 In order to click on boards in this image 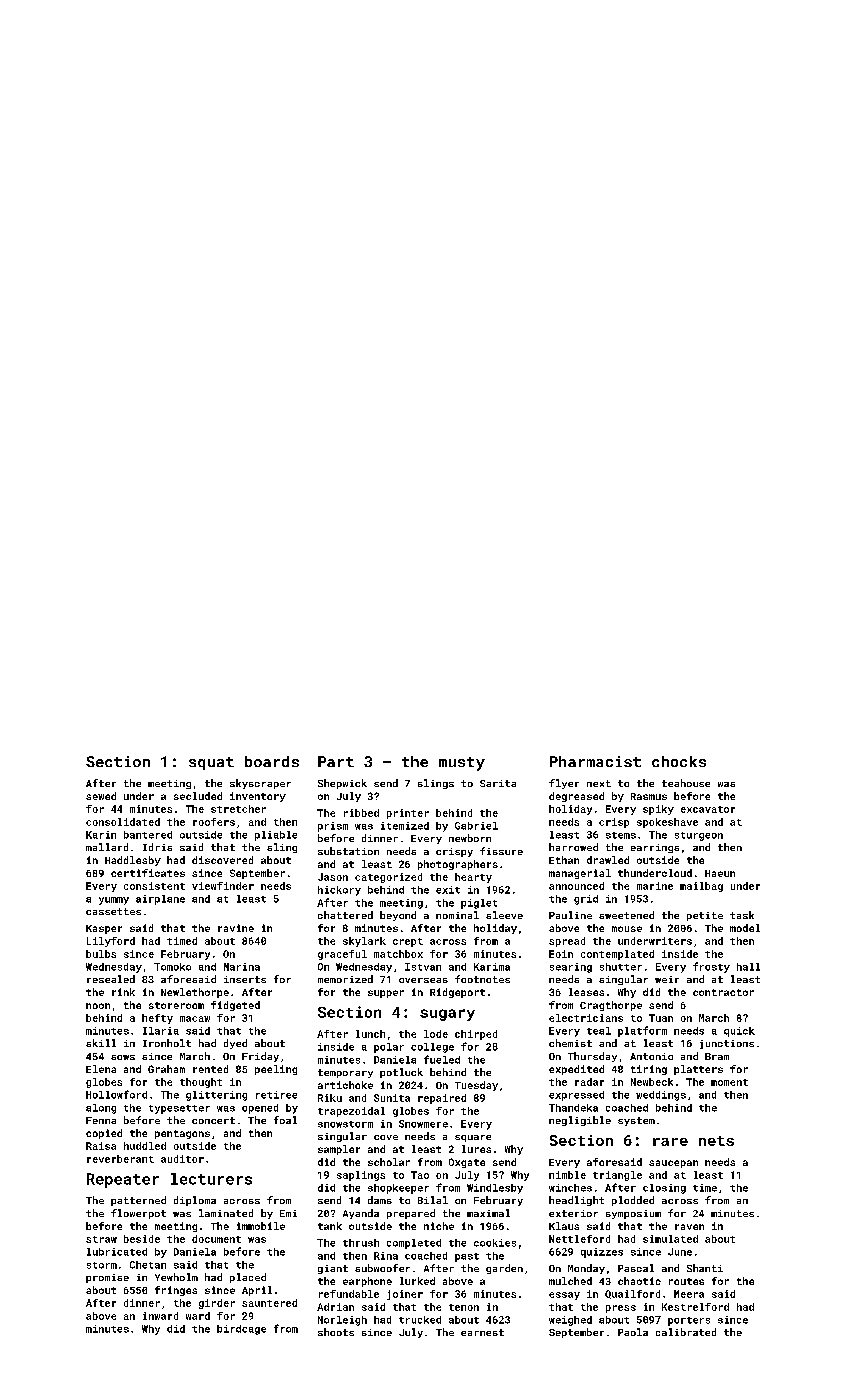, I will do `click(272, 761)`.
